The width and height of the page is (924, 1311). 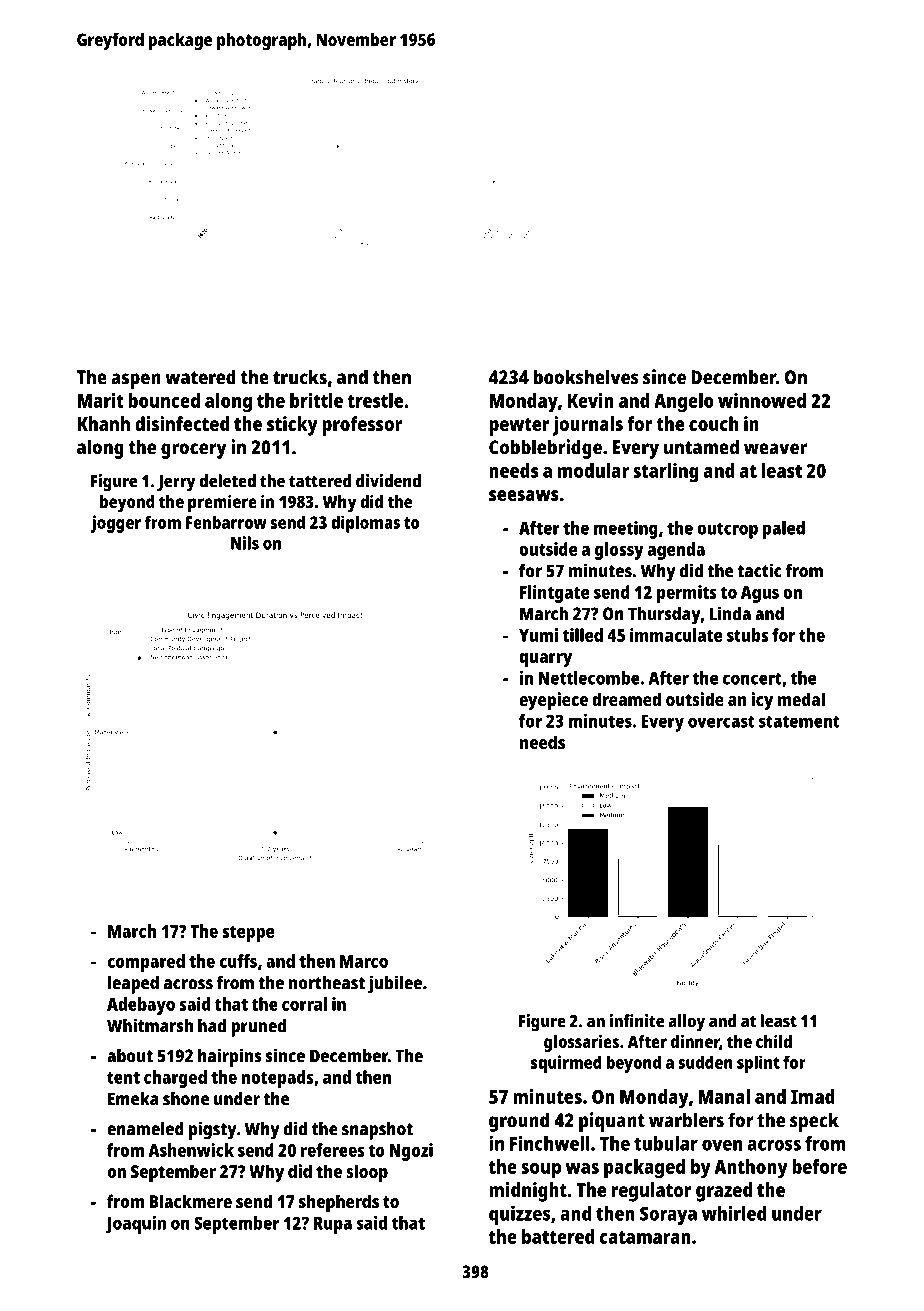 What do you see at coordinates (248, 934) in the page?
I see `steppe` at bounding box center [248, 934].
